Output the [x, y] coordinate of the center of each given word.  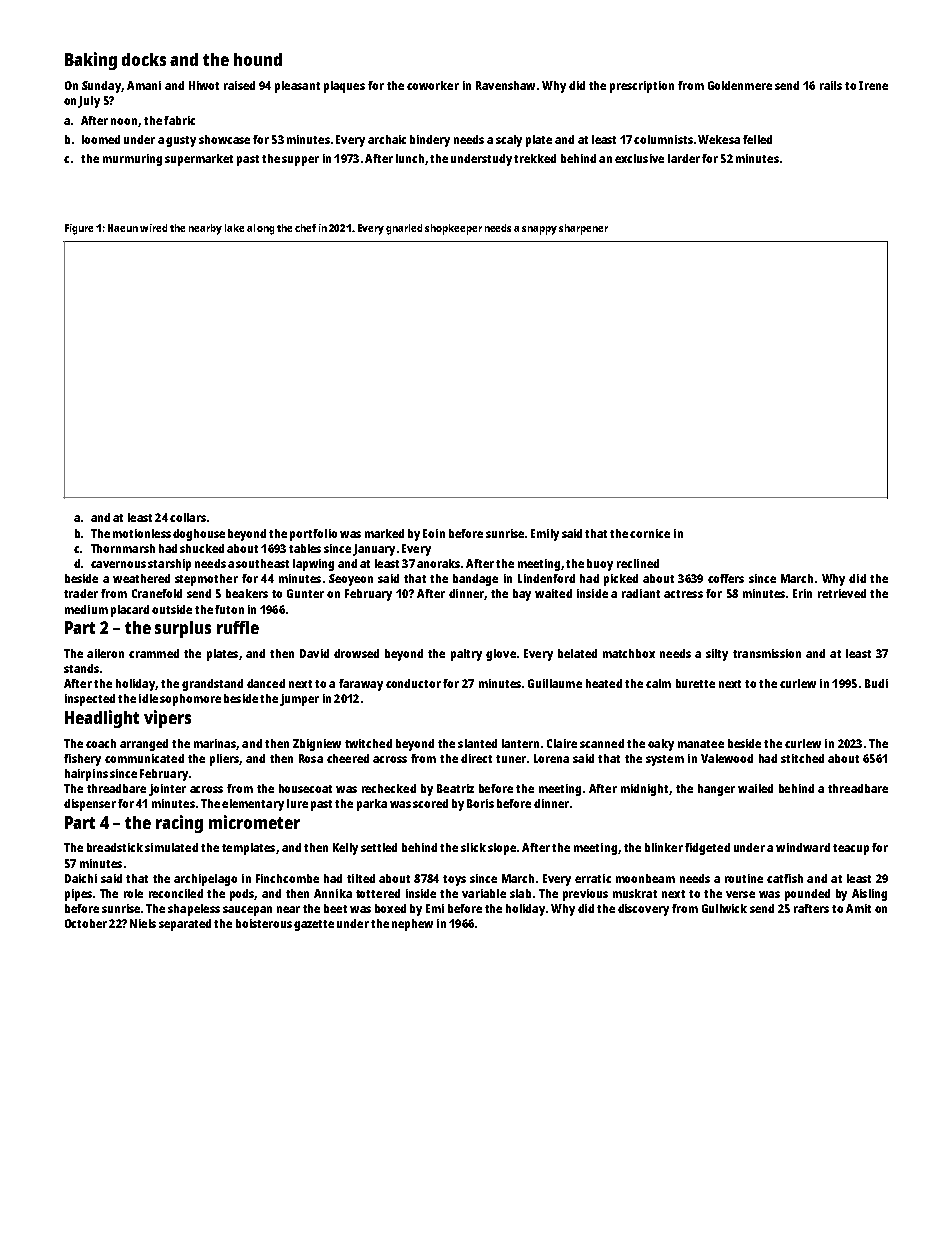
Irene [873, 85]
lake [234, 228]
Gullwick [724, 908]
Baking [91, 61]
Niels [143, 923]
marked [384, 533]
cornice [650, 533]
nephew [412, 925]
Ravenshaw [505, 85]
